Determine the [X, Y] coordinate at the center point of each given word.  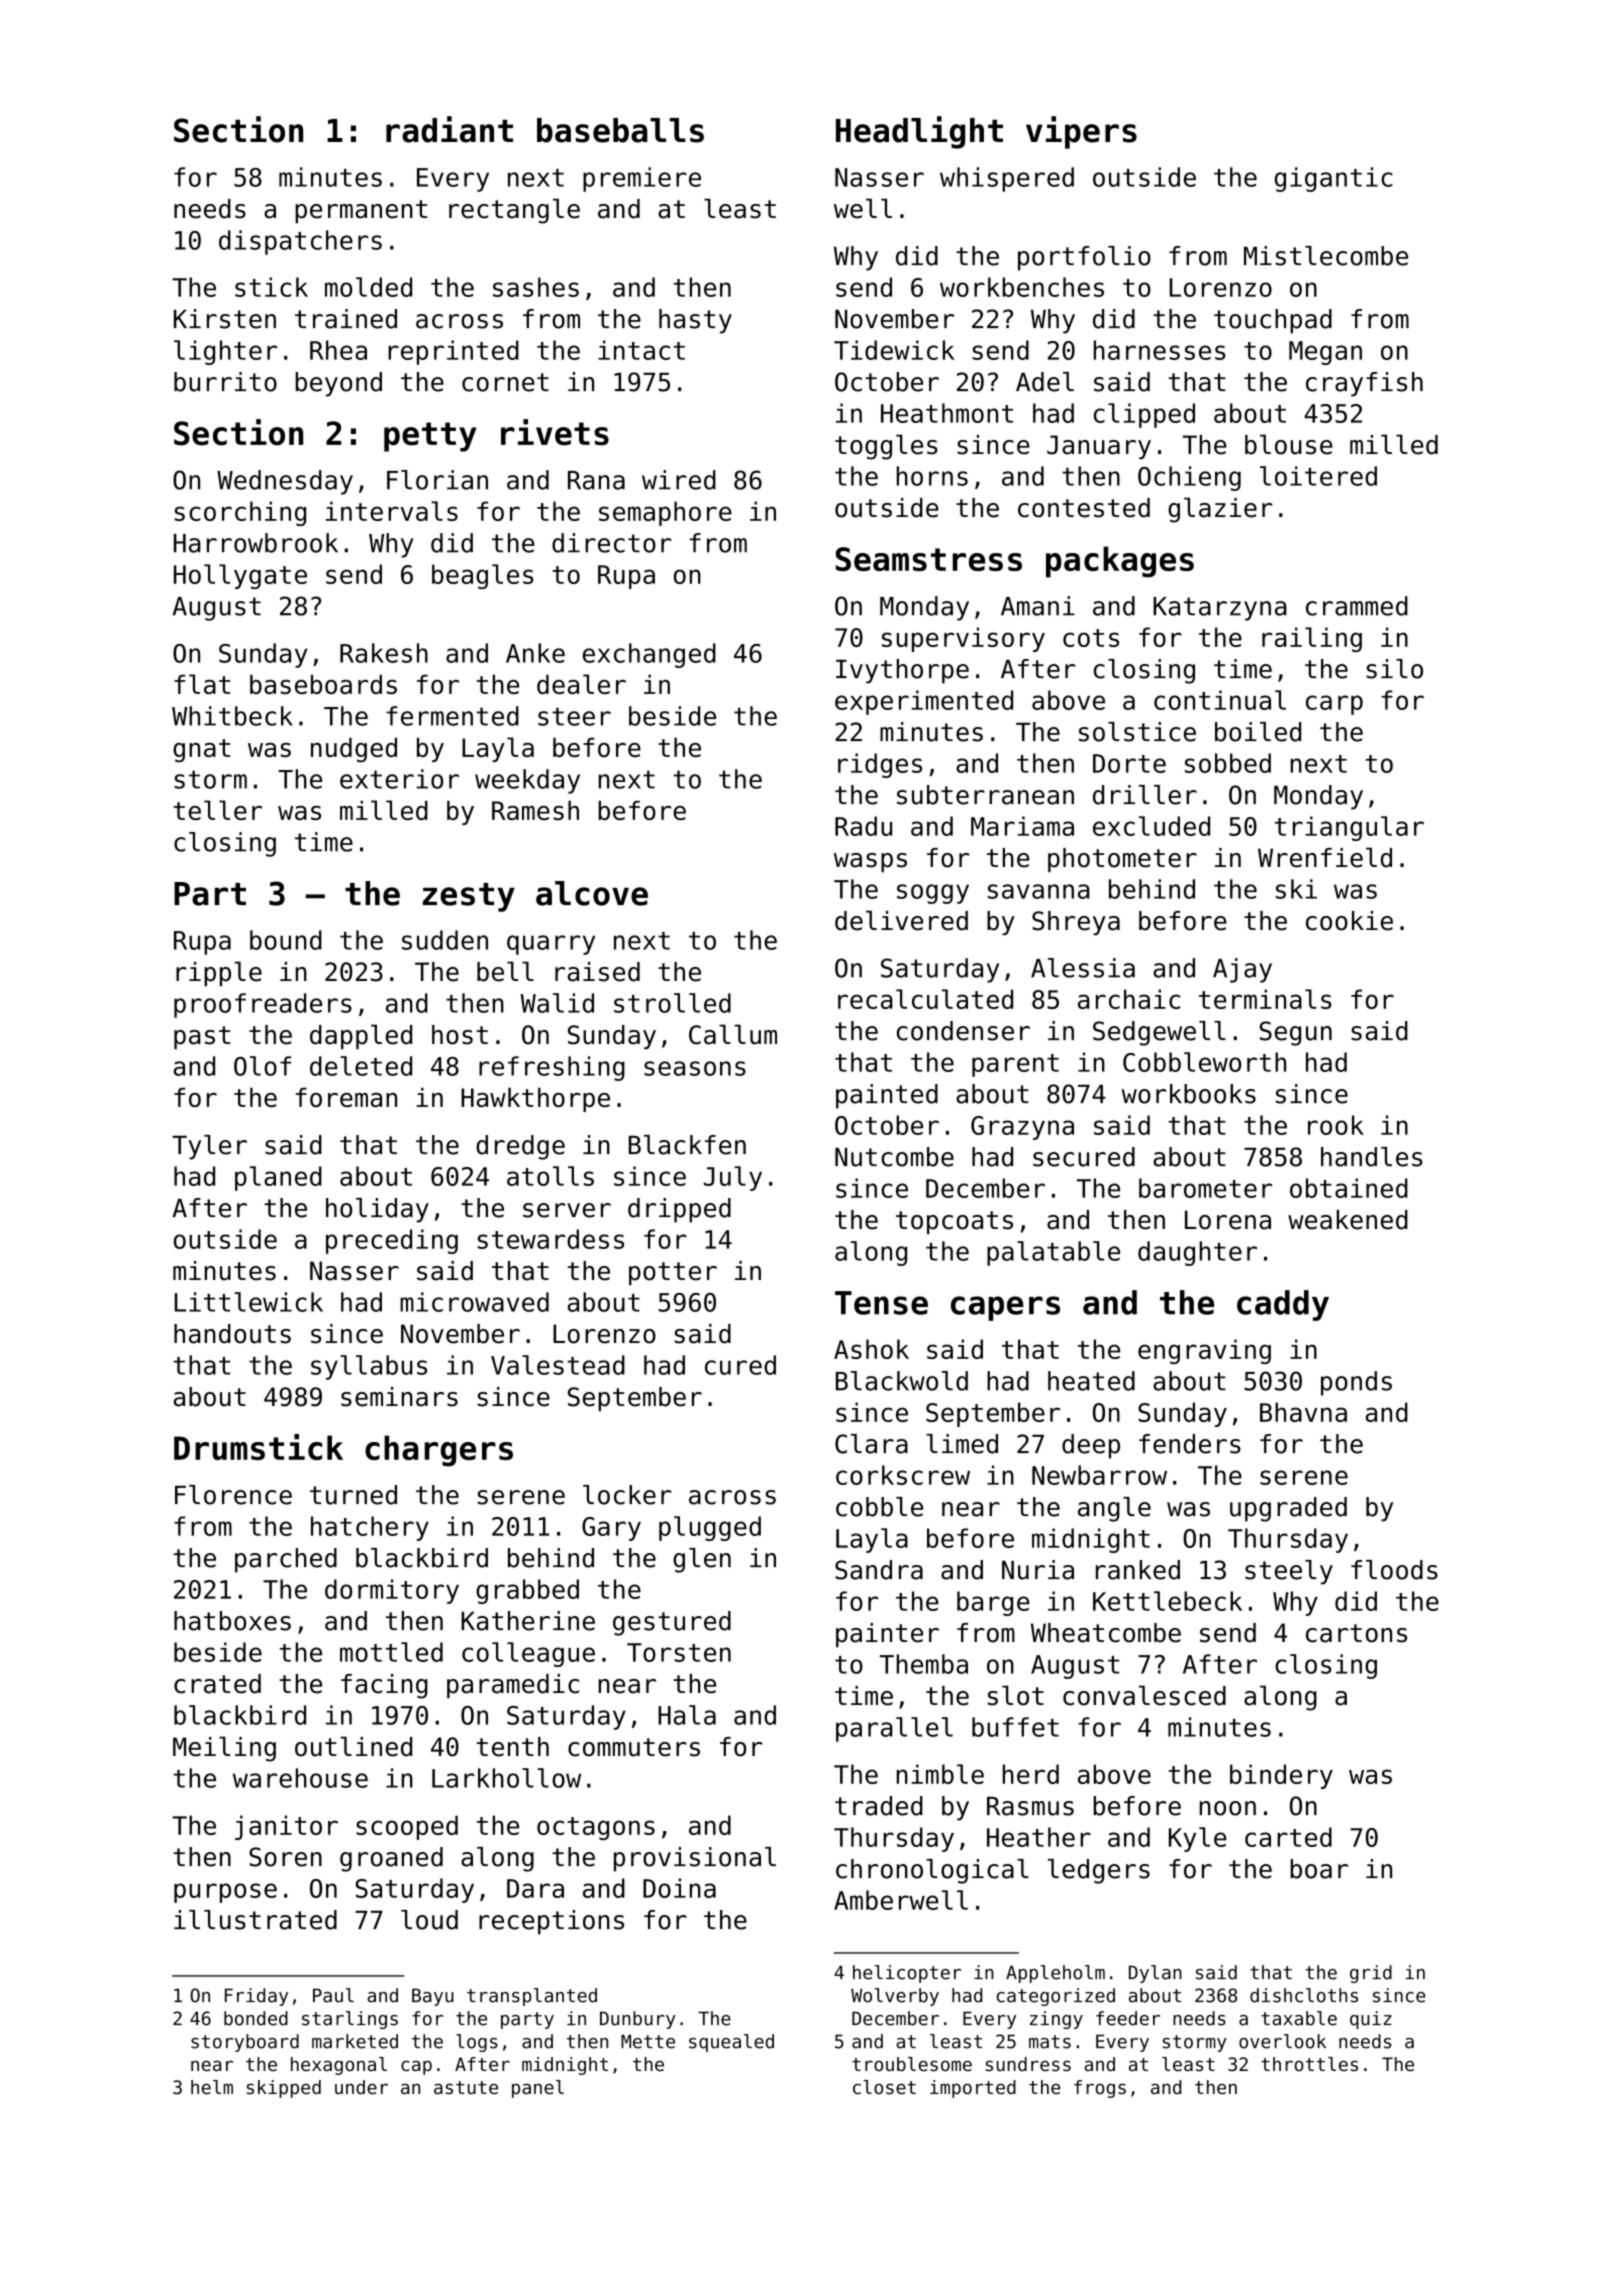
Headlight [919, 132]
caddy [1283, 1305]
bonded [256, 2018]
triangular [1349, 828]
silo [1394, 669]
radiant [449, 129]
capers [1005, 1308]
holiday [377, 1210]
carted [1288, 1837]
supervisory [963, 639]
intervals [392, 511]
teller [218, 810]
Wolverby [895, 1997]
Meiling [224, 1749]
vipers [1081, 132]
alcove [592, 893]
